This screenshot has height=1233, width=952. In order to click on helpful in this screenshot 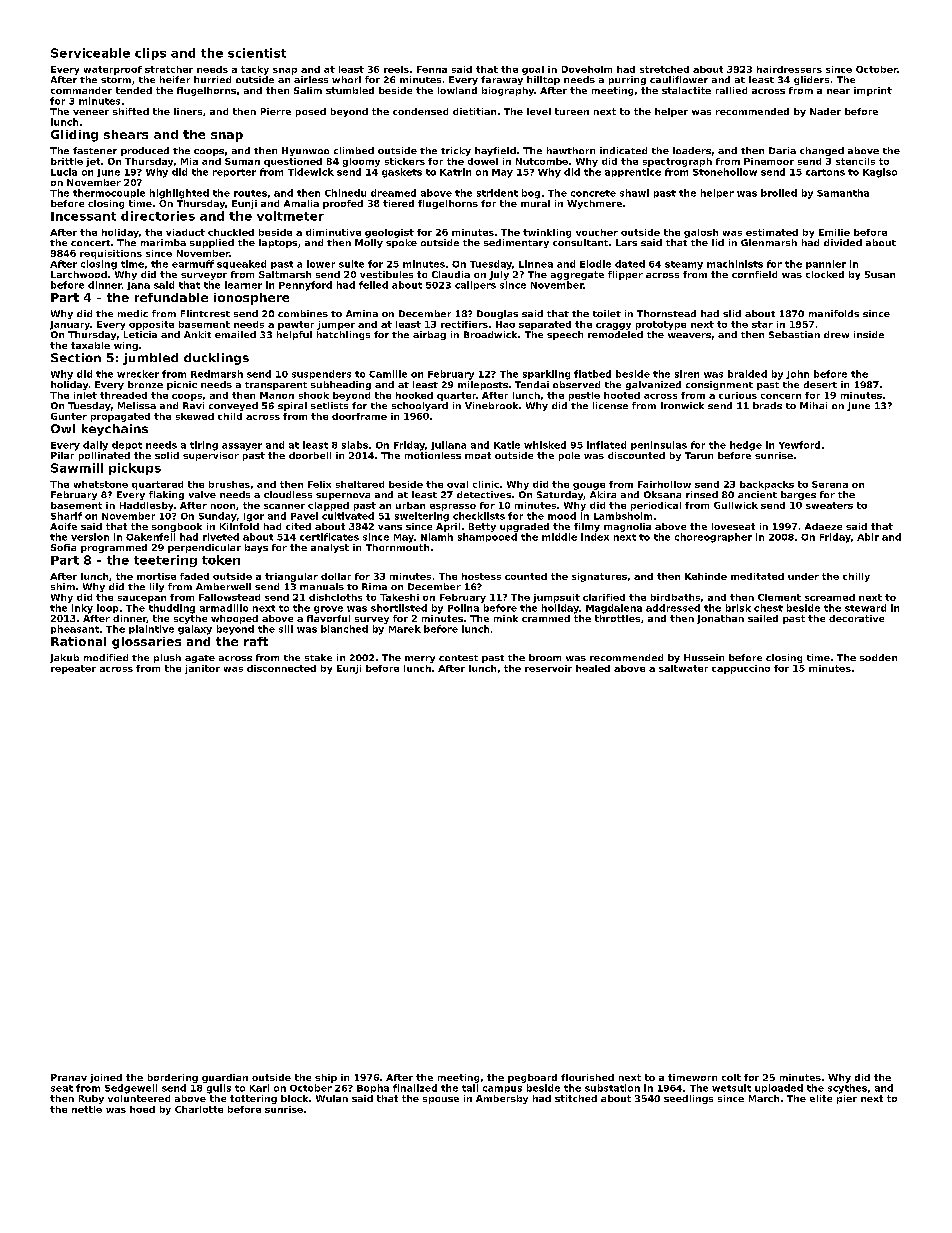, I will do `click(294, 335)`.
